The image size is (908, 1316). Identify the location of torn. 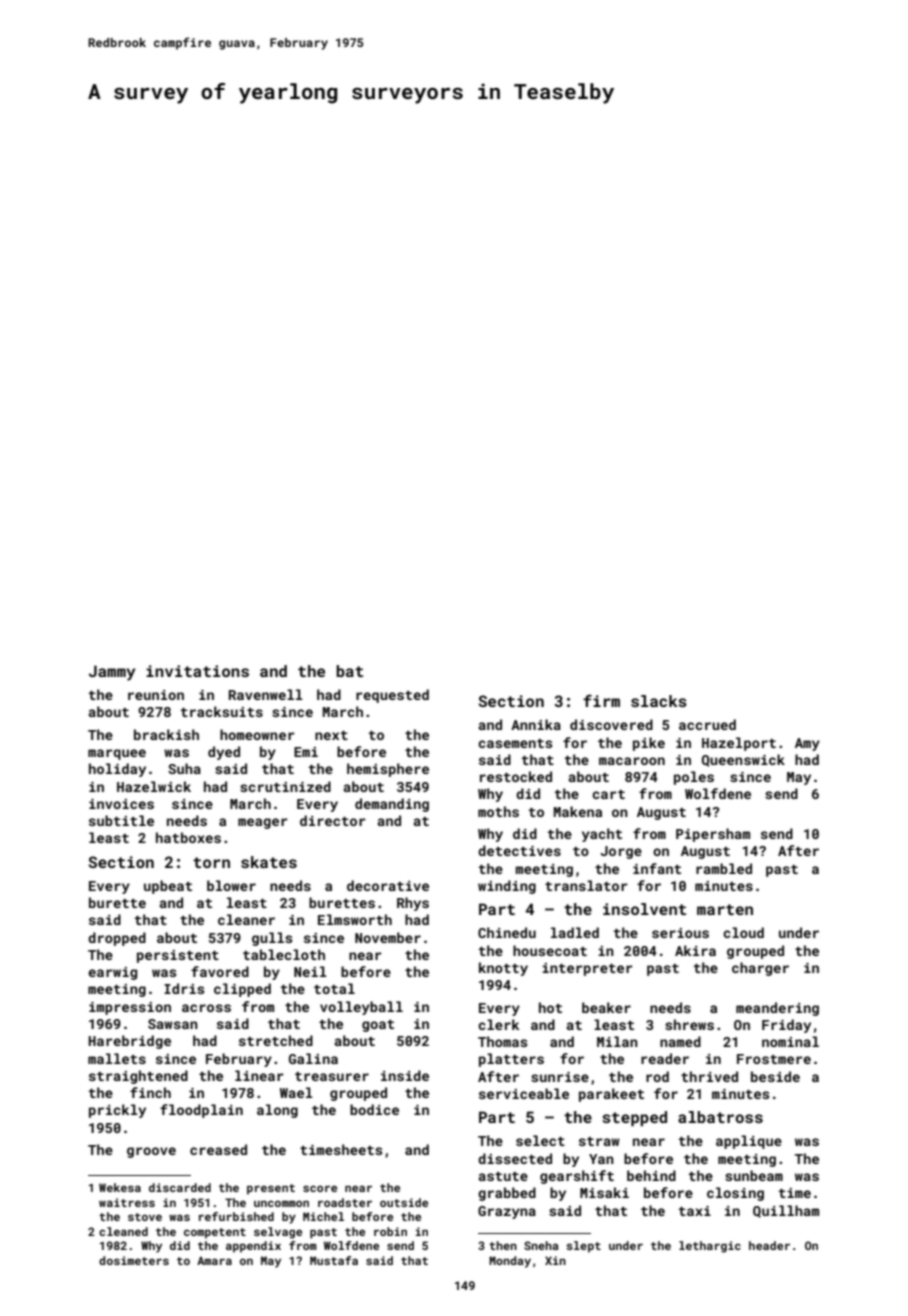
(211, 862).
